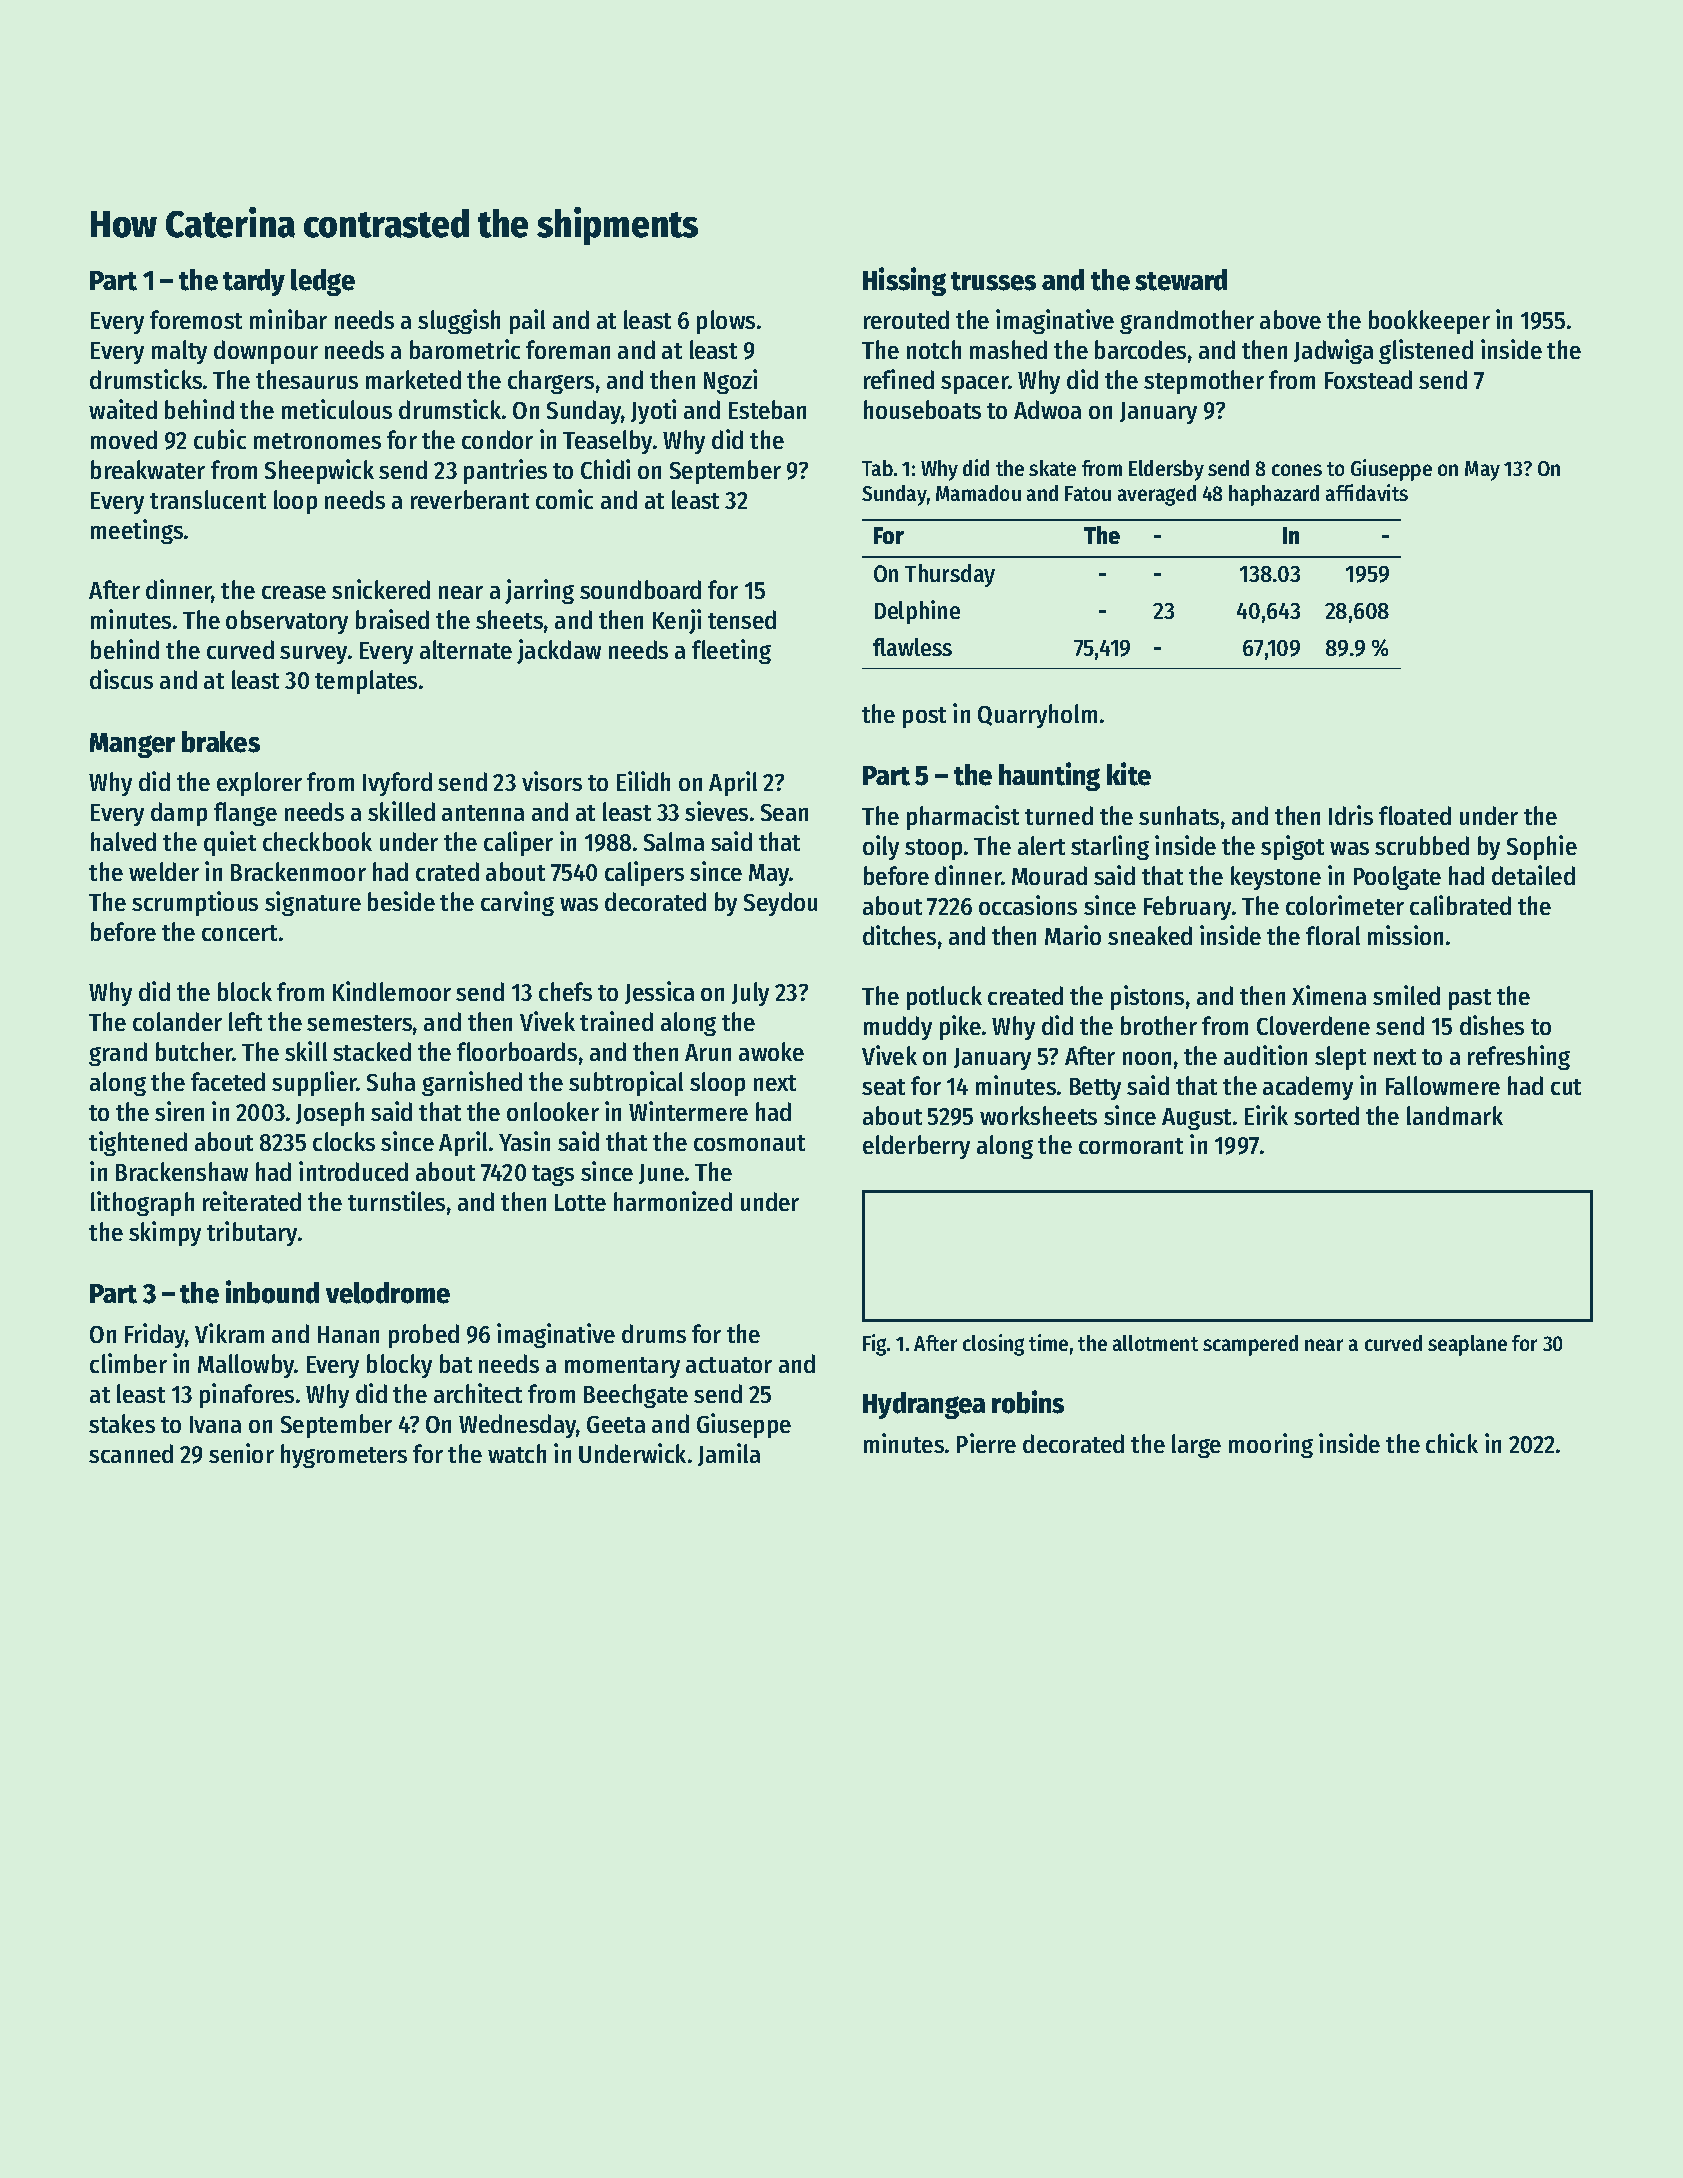  Describe the element at coordinates (194, 1051) in the screenshot. I see `butcher` at that location.
